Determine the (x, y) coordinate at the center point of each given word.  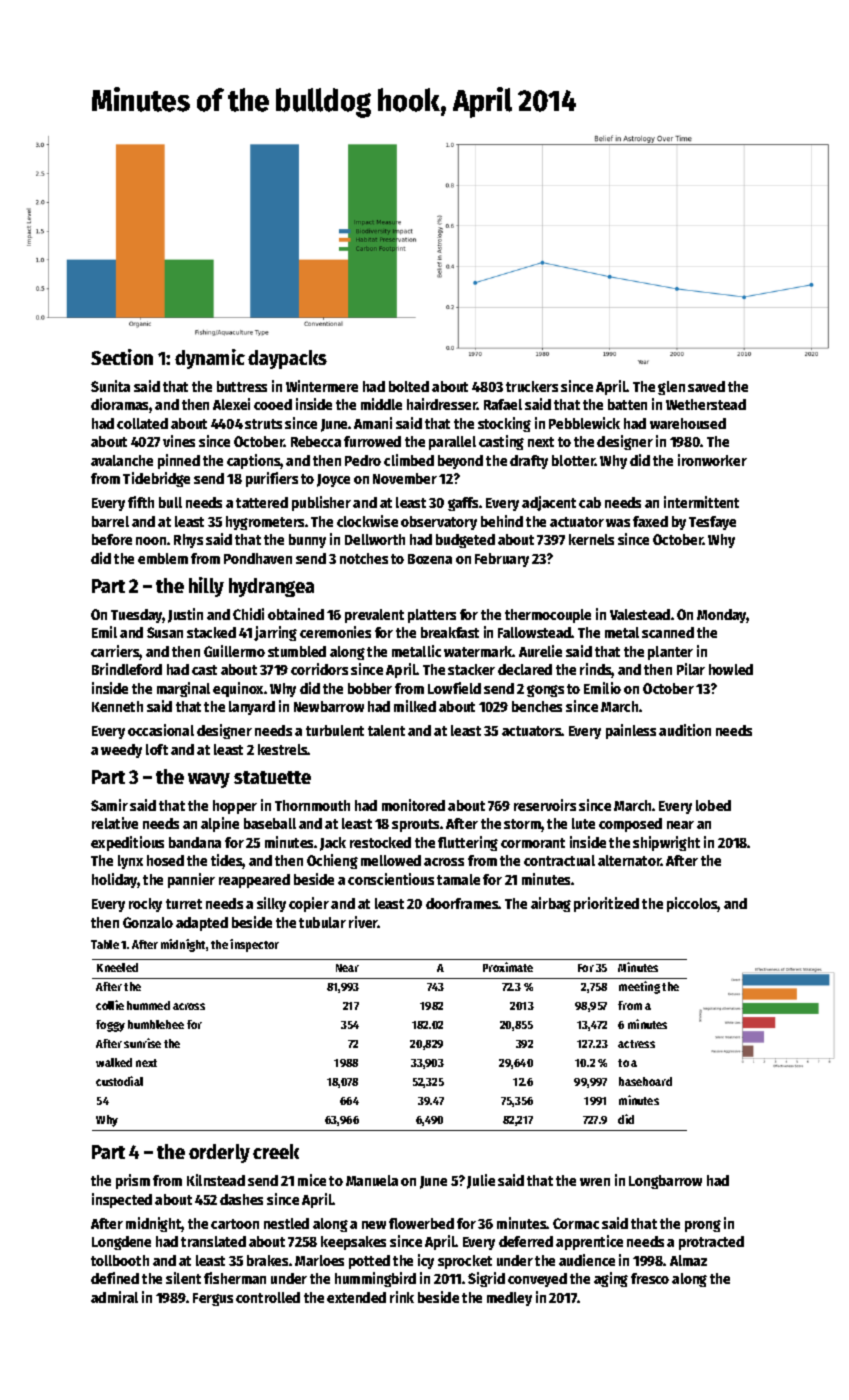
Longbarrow (665, 1182)
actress (636, 1044)
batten (627, 404)
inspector (254, 945)
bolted (409, 386)
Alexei (231, 404)
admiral (114, 1297)
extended (356, 1297)
